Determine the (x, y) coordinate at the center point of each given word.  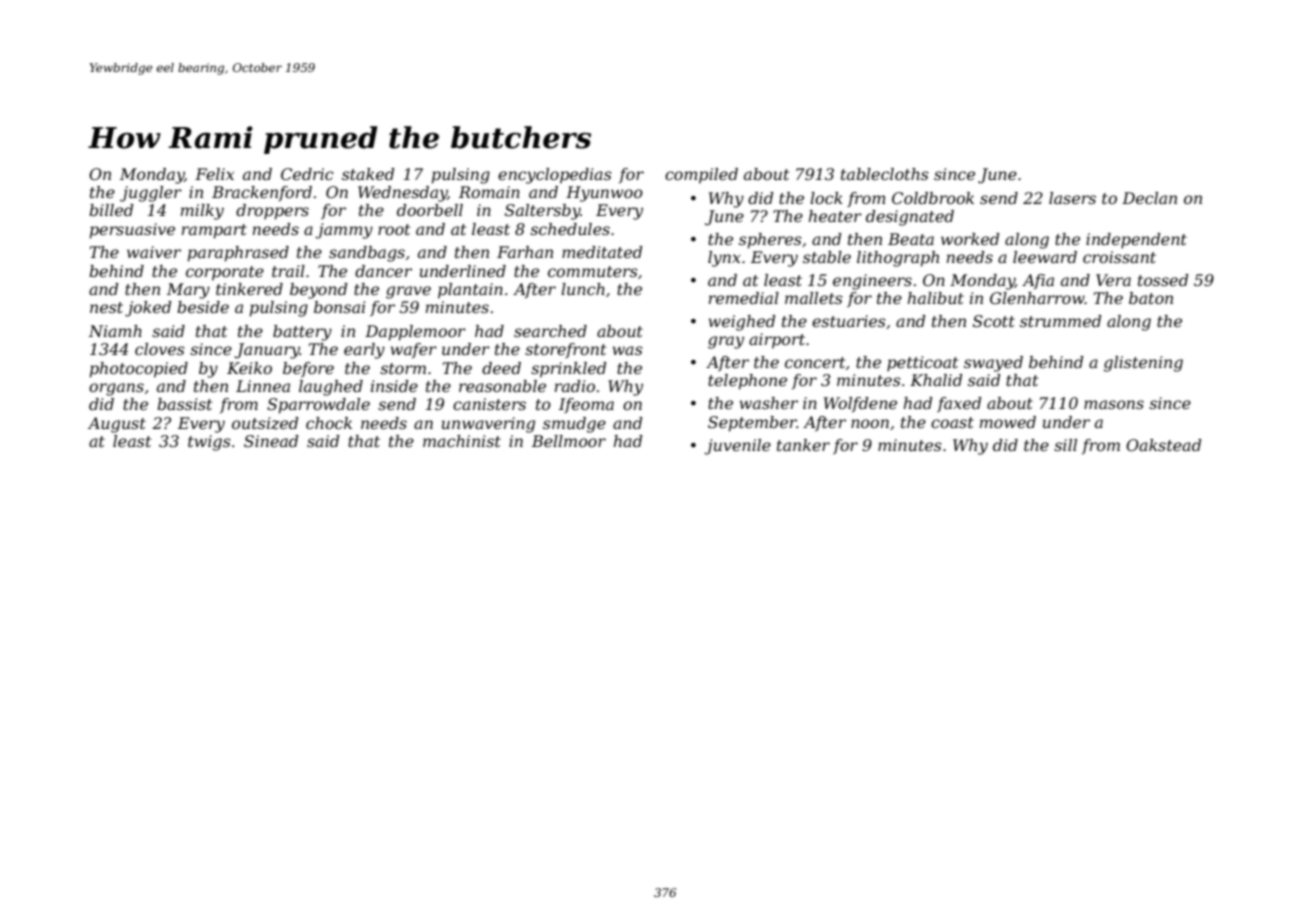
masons (1114, 404)
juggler (151, 194)
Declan (1149, 198)
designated (910, 218)
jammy (344, 231)
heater (835, 216)
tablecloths (885, 174)
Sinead (271, 441)
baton (1151, 298)
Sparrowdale (318, 406)
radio (575, 386)
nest (106, 307)
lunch (583, 289)
